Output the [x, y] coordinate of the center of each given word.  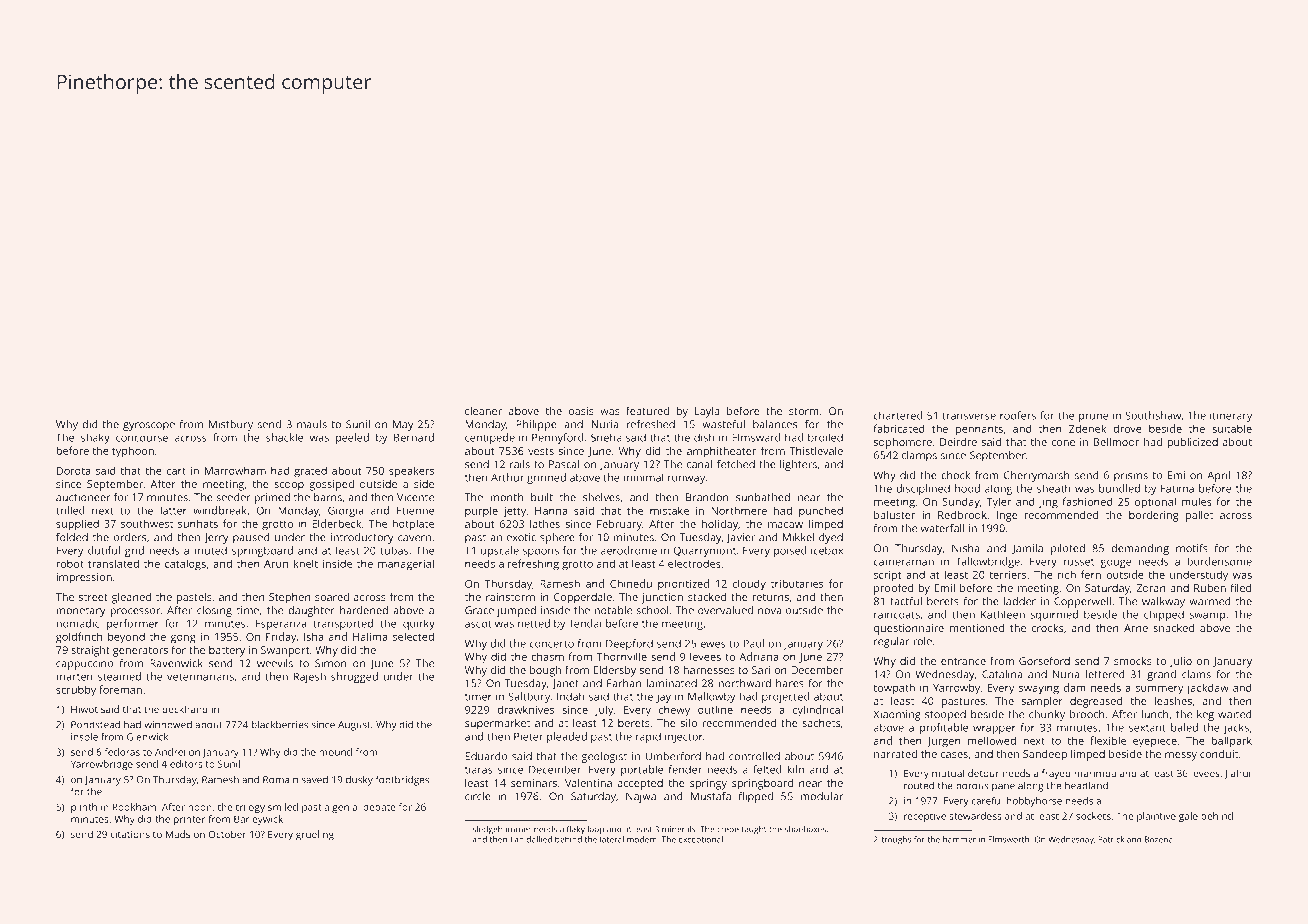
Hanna [551, 511]
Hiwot [84, 709]
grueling [315, 835]
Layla [707, 412]
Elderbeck [336, 523]
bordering [1154, 516]
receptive [925, 817]
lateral [612, 839]
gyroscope [149, 426]
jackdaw [1208, 689]
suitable [1232, 428]
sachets [821, 723]
